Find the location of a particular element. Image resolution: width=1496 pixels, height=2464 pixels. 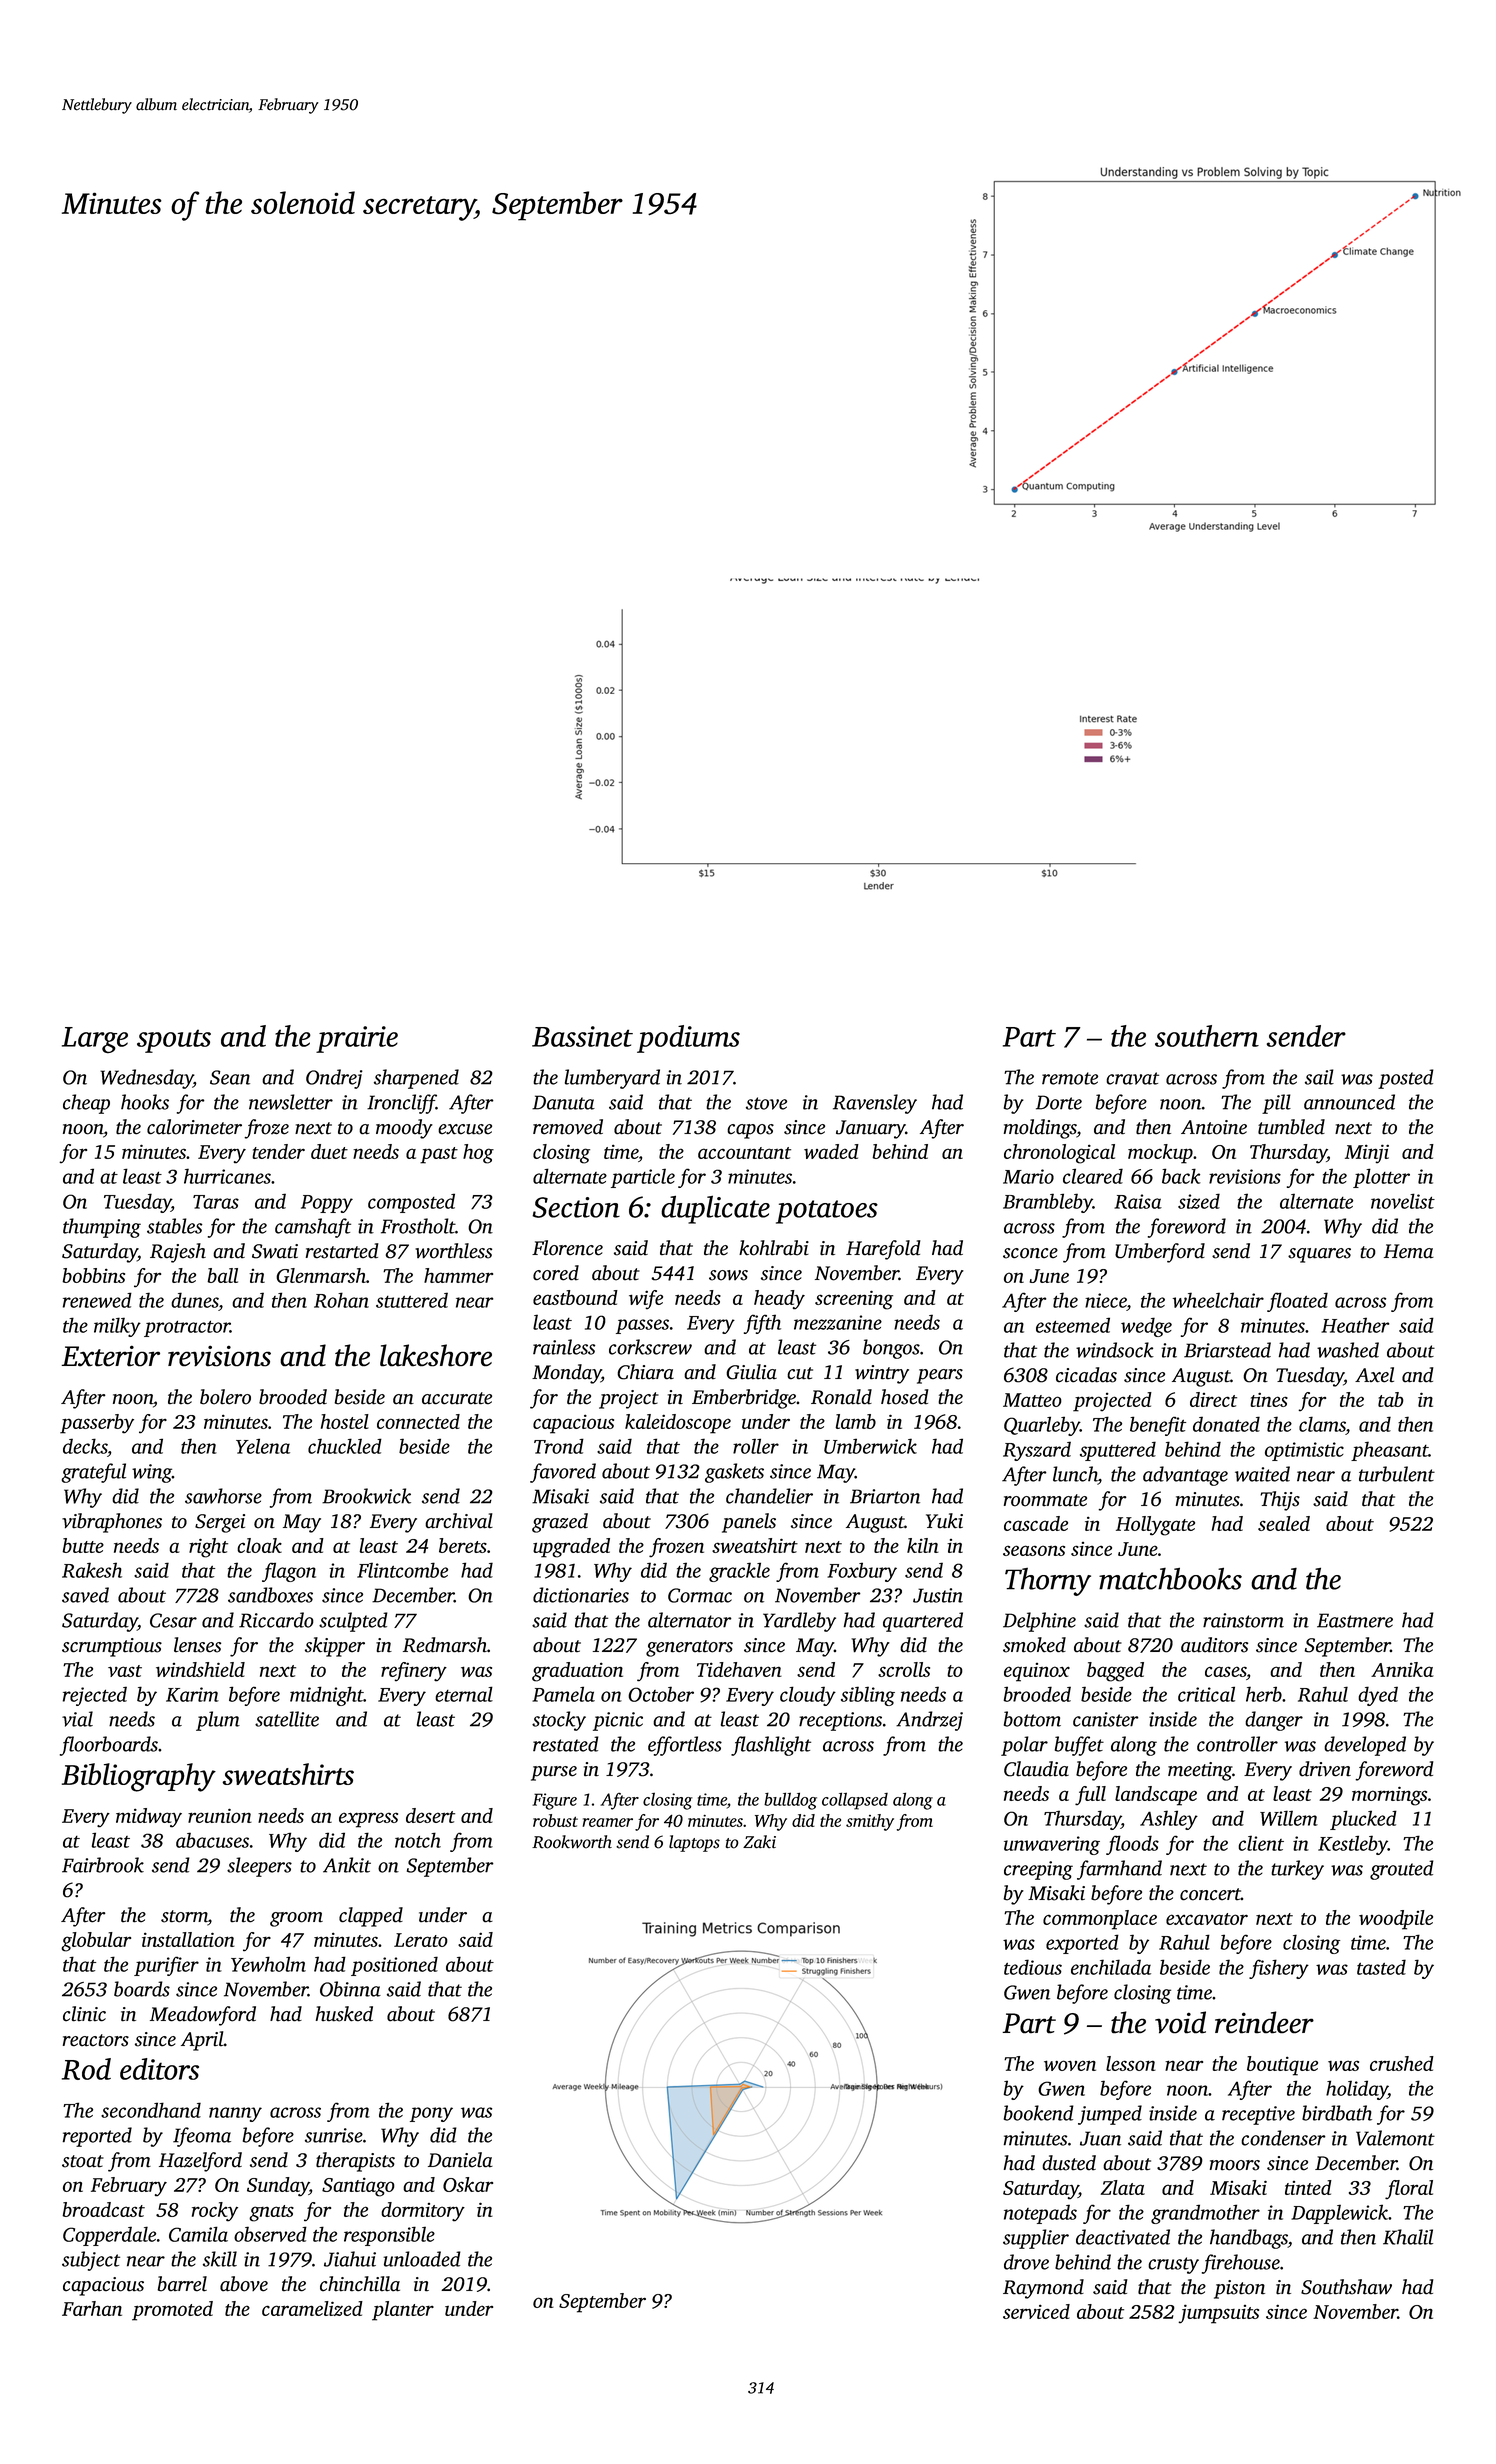

nanny is located at coordinates (235, 2114).
